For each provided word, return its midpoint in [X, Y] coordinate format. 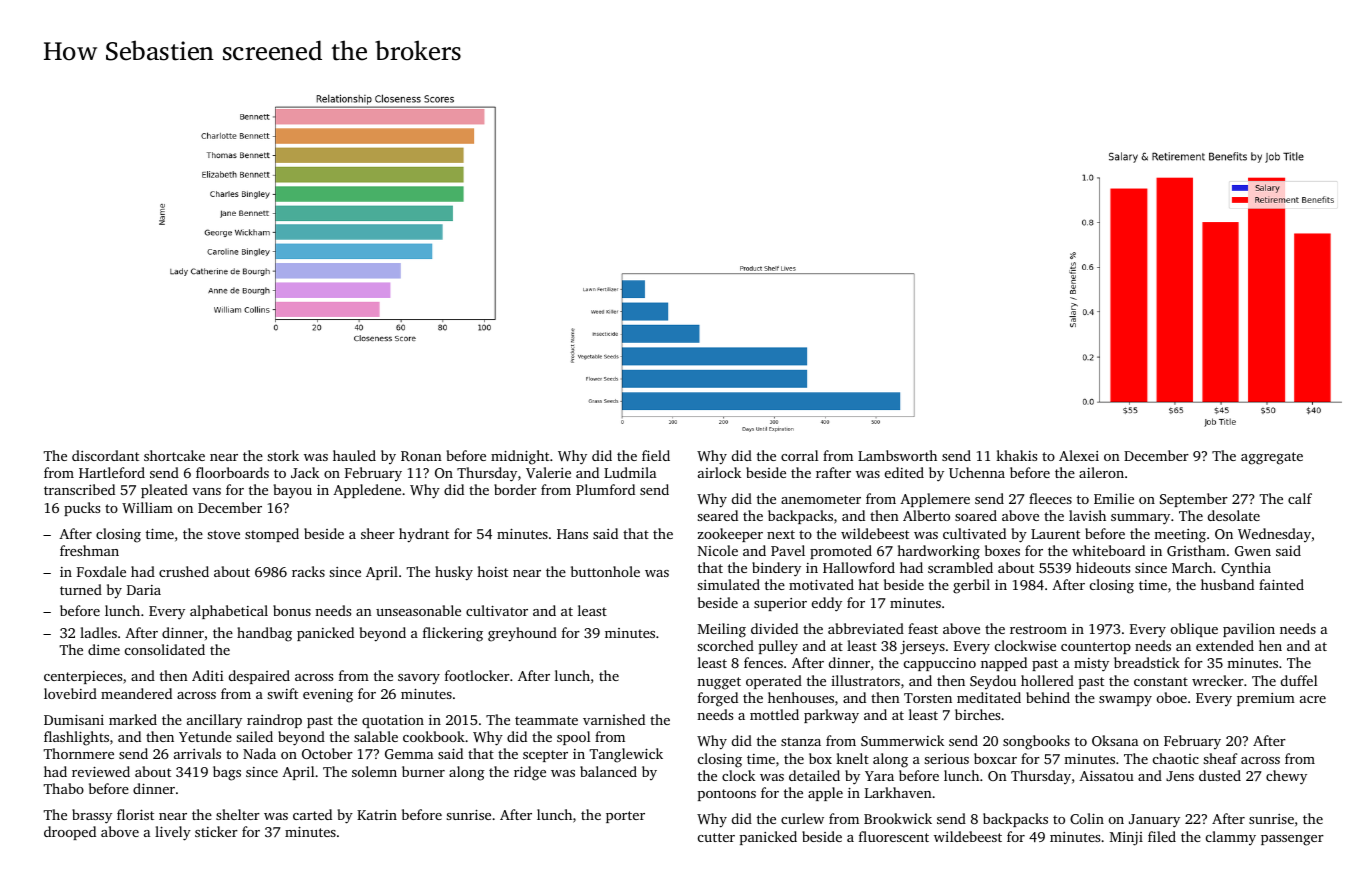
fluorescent [894, 836]
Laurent [1055, 534]
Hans [572, 534]
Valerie [548, 472]
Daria [144, 590]
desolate [1234, 515]
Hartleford [112, 472]
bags [227, 773]
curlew [802, 818]
